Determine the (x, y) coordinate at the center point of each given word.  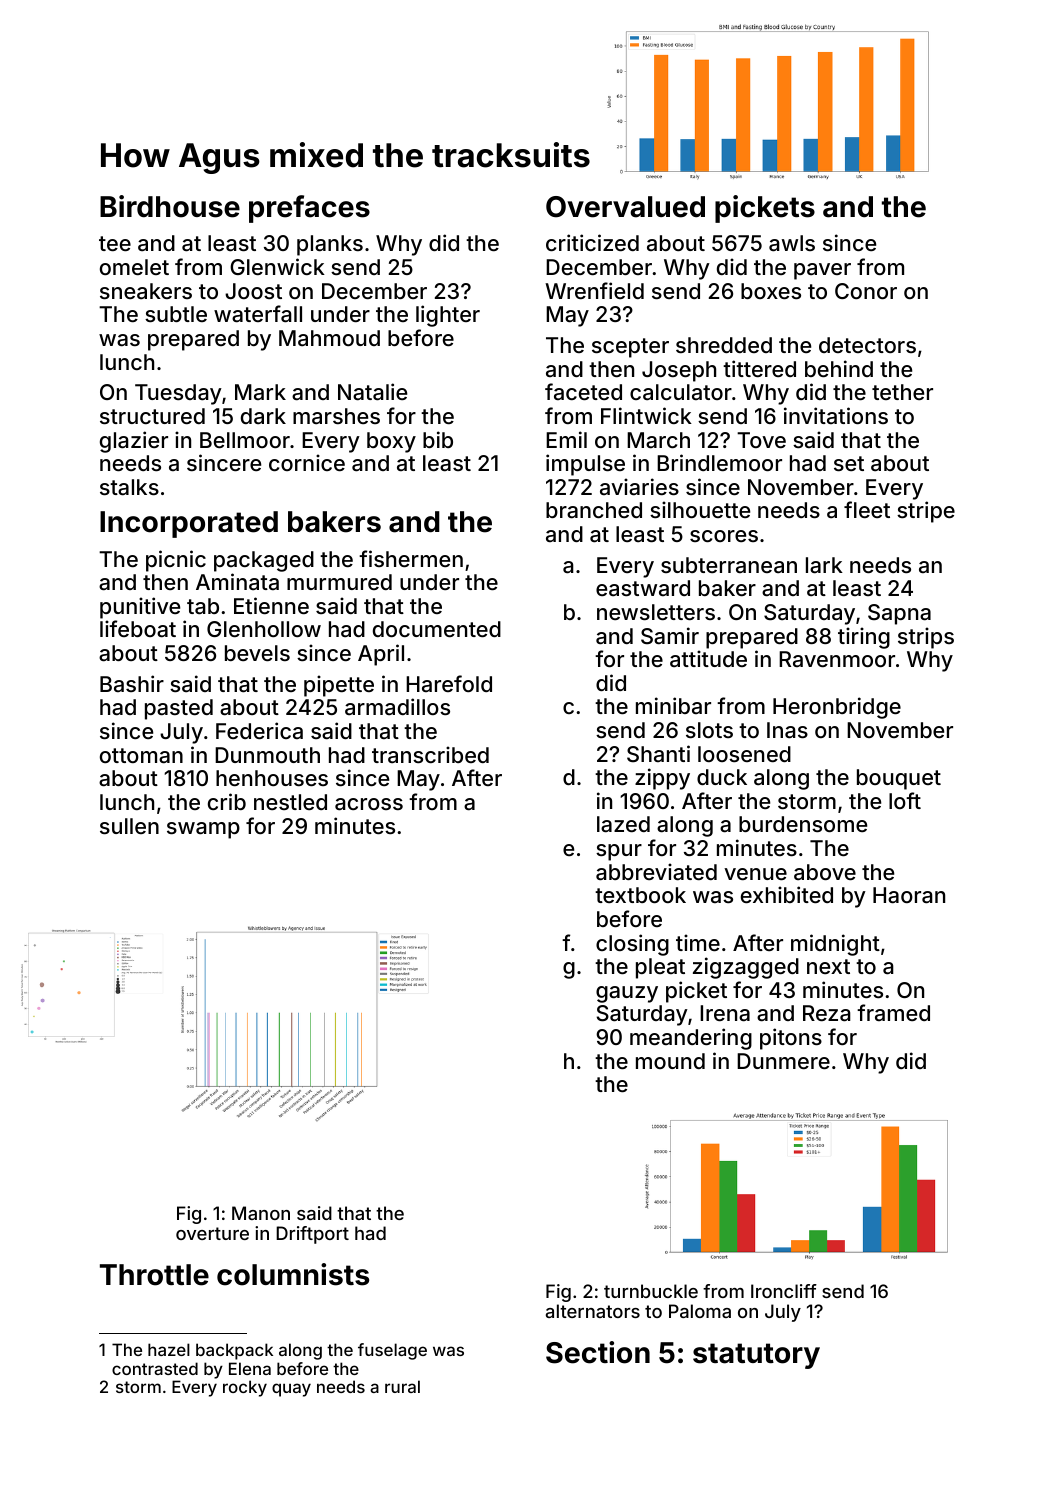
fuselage (392, 1351)
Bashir (132, 683)
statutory (756, 1356)
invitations (836, 415)
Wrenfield (594, 290)
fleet (867, 509)
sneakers (146, 291)
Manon (261, 1213)
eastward (643, 588)
